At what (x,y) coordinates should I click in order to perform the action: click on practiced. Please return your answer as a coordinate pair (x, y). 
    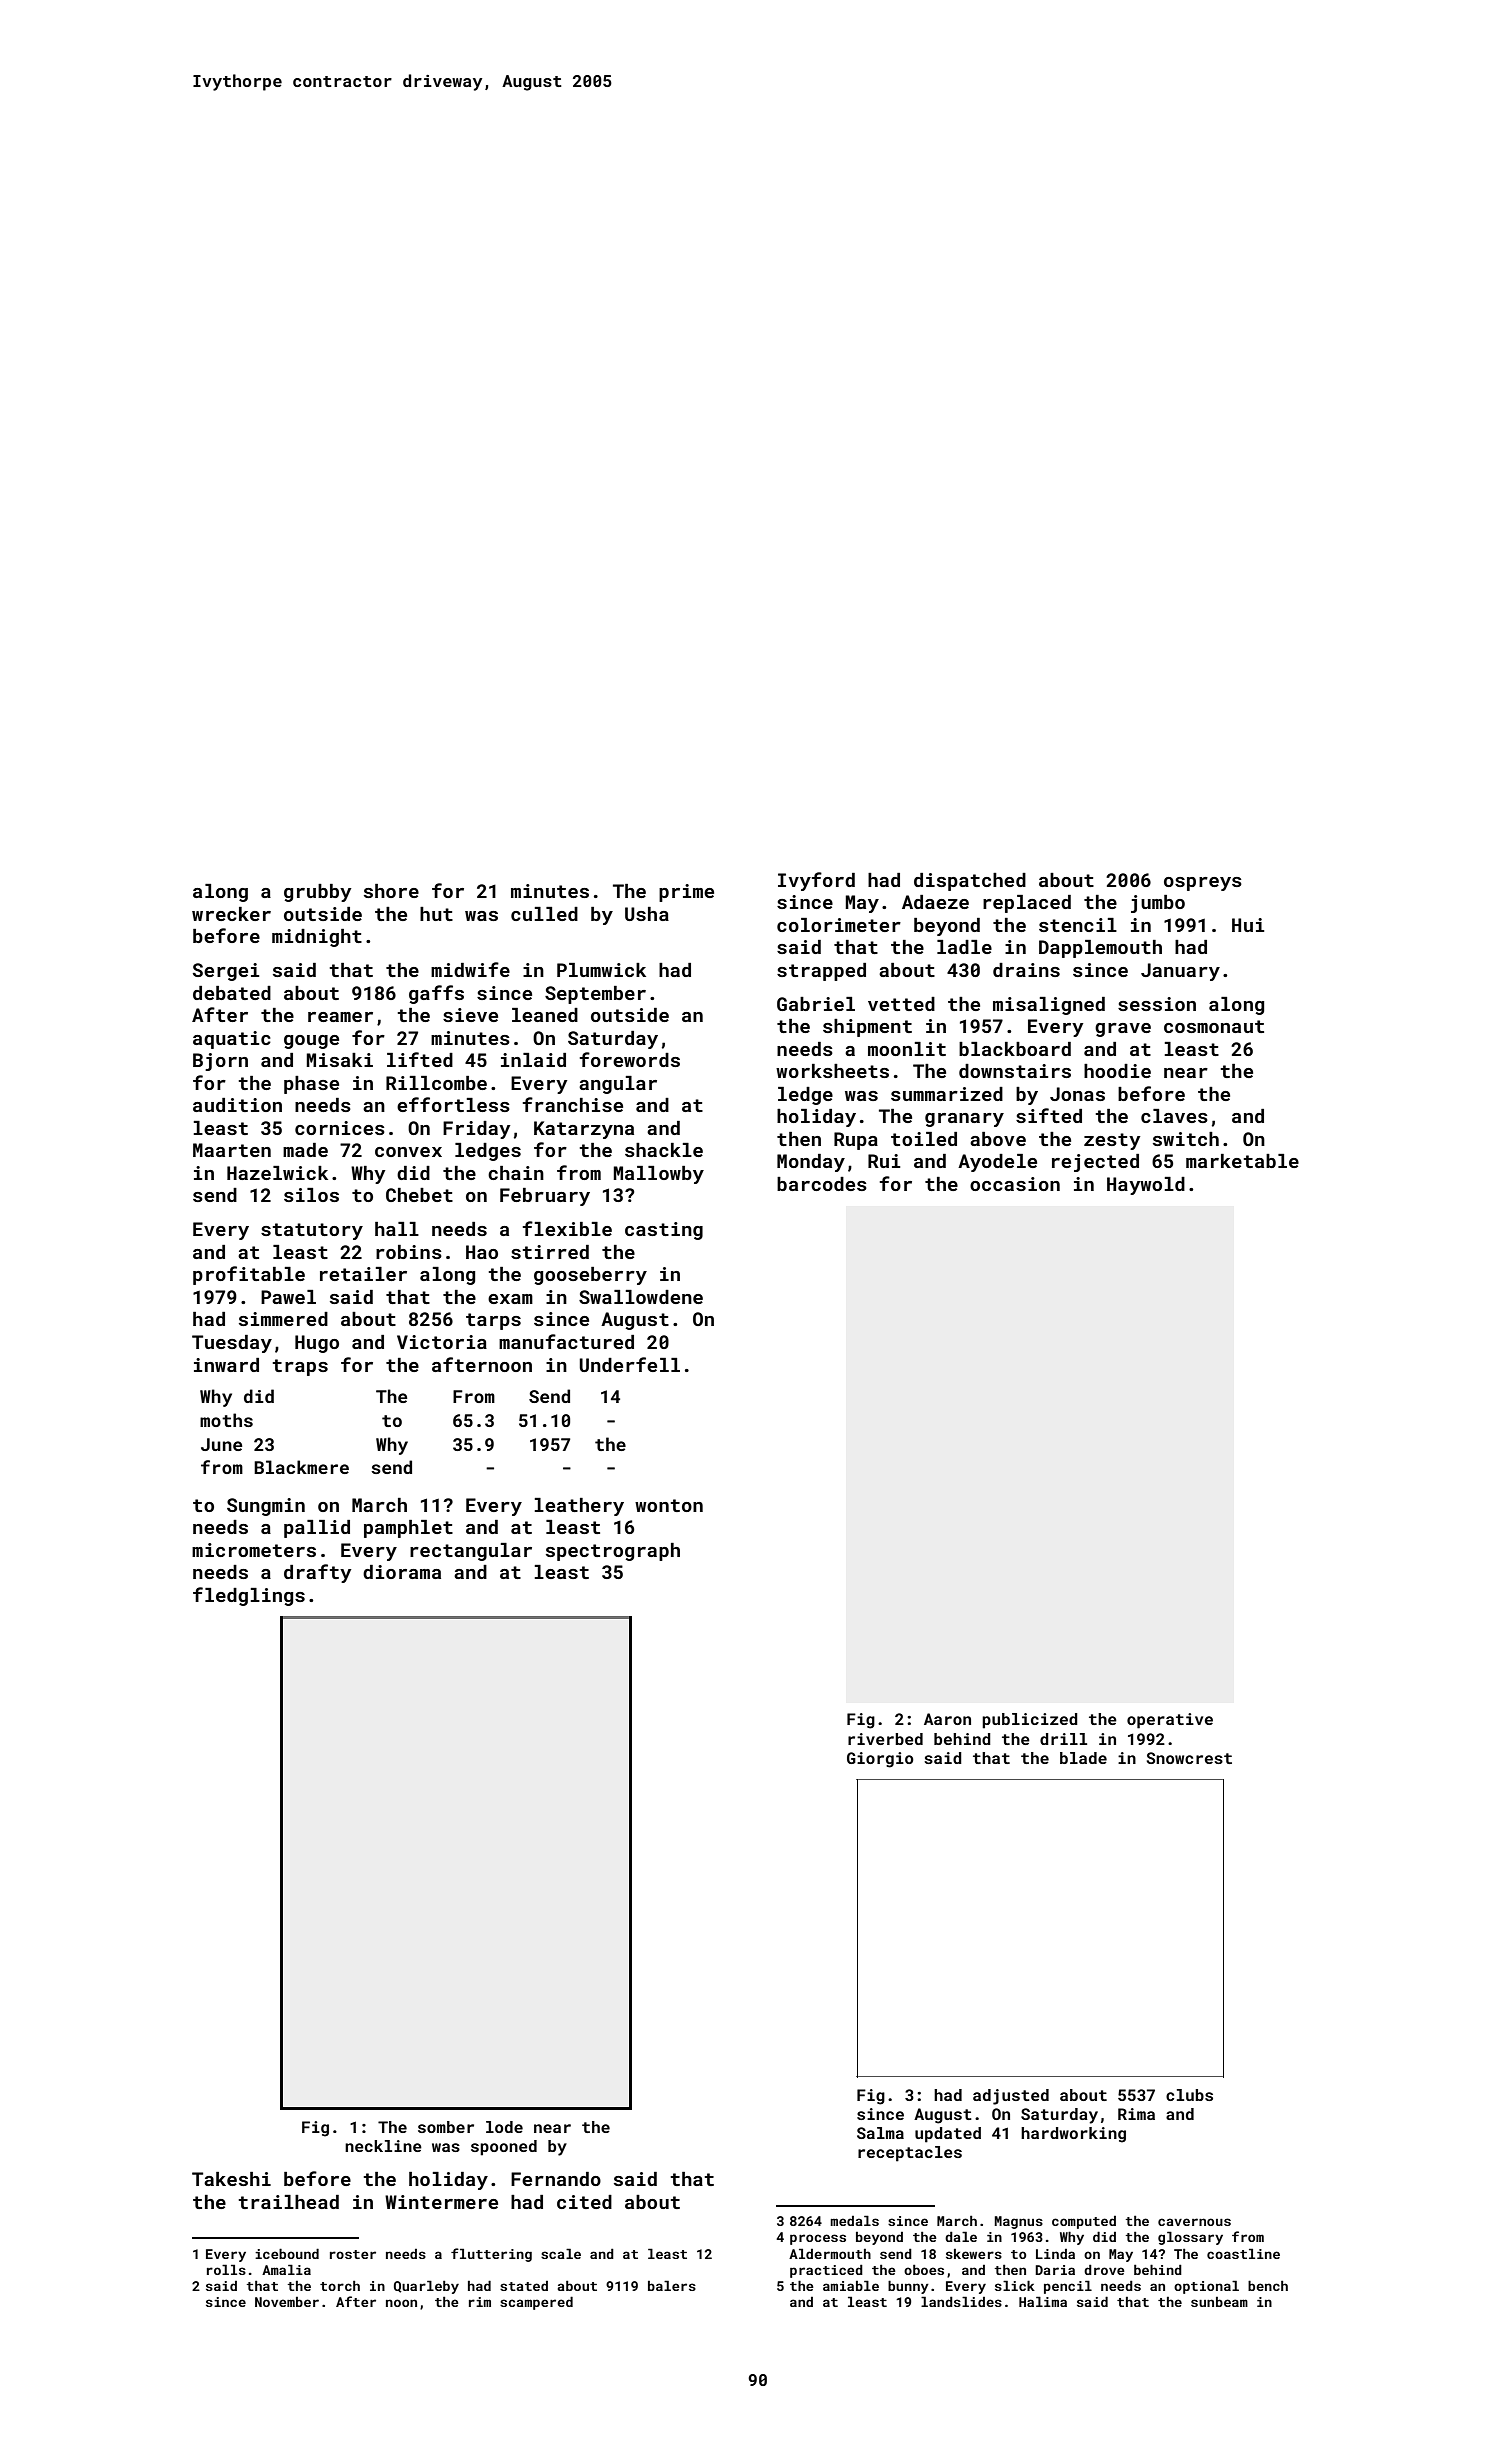
    Looking at the image, I should click on (826, 2271).
